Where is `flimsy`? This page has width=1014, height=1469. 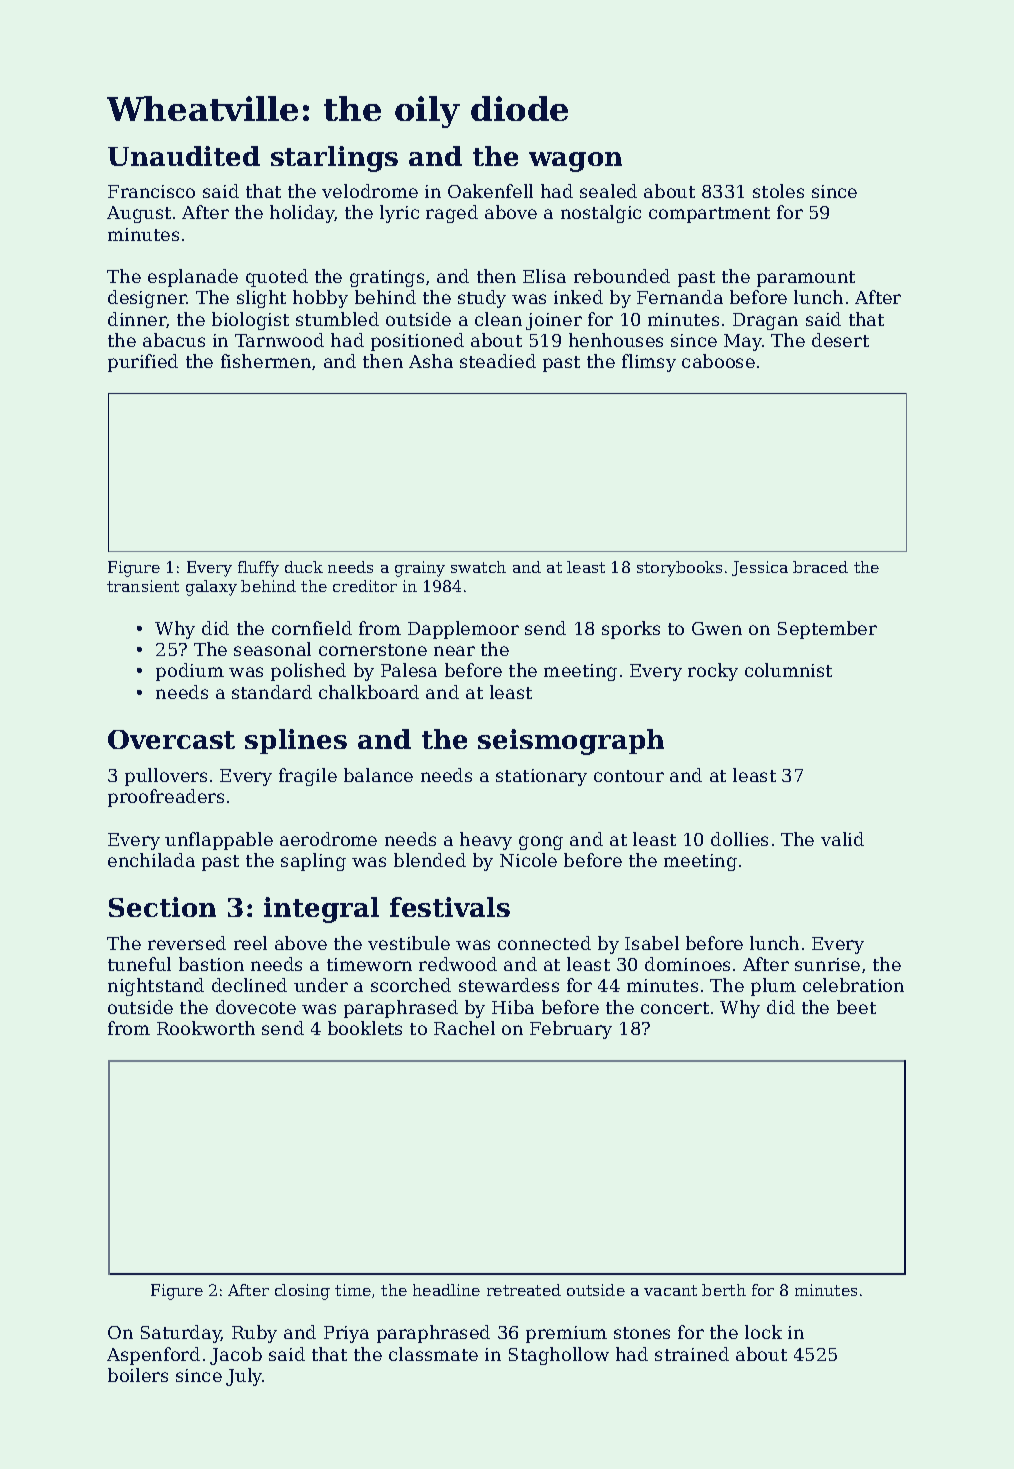 flimsy is located at coordinates (649, 363).
